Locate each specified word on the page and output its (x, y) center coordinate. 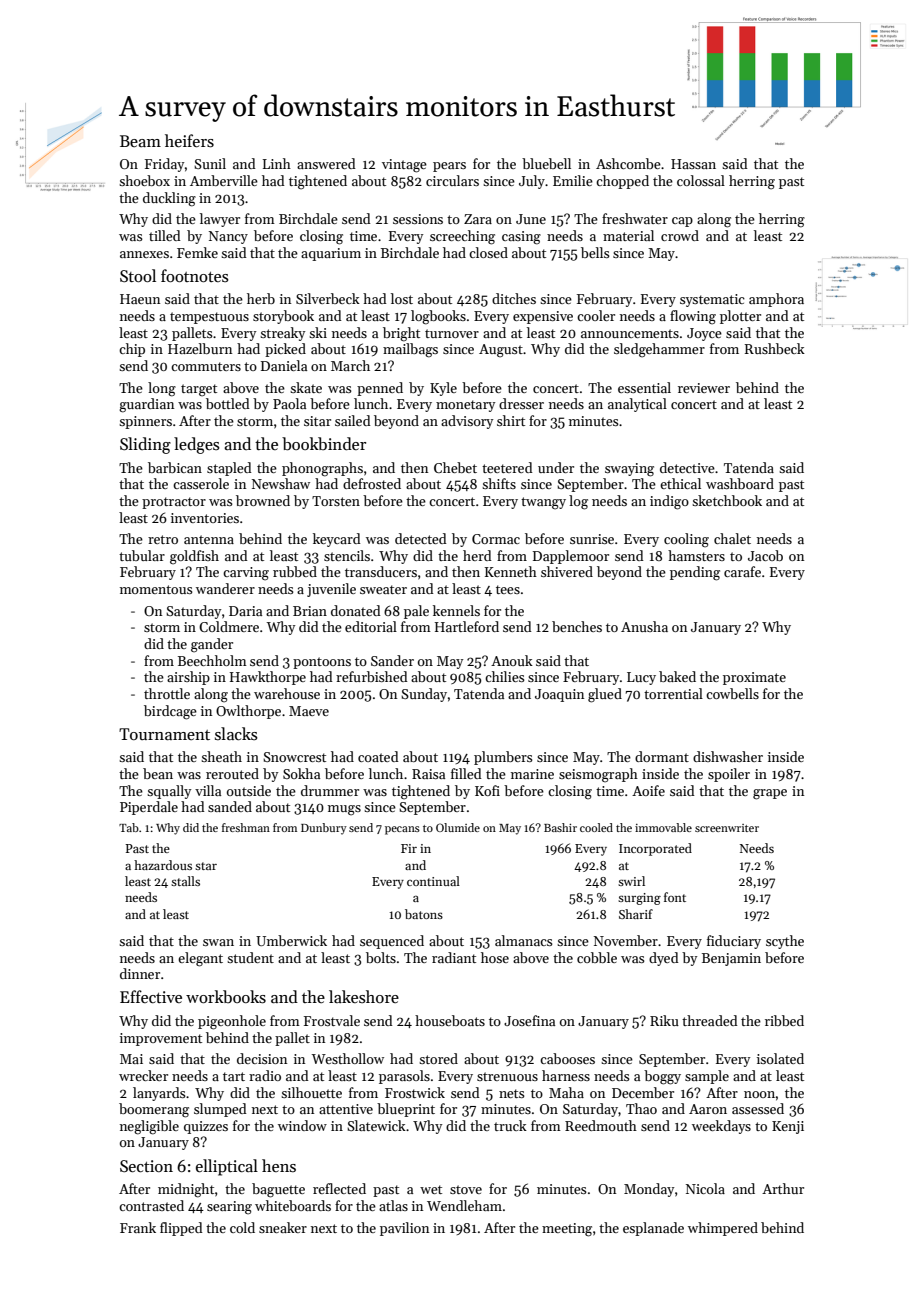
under (556, 467)
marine (532, 774)
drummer (330, 790)
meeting (567, 1230)
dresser (521, 403)
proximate (754, 678)
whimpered (723, 1229)
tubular (142, 555)
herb (261, 298)
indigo (669, 502)
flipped (181, 1229)
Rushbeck (775, 348)
